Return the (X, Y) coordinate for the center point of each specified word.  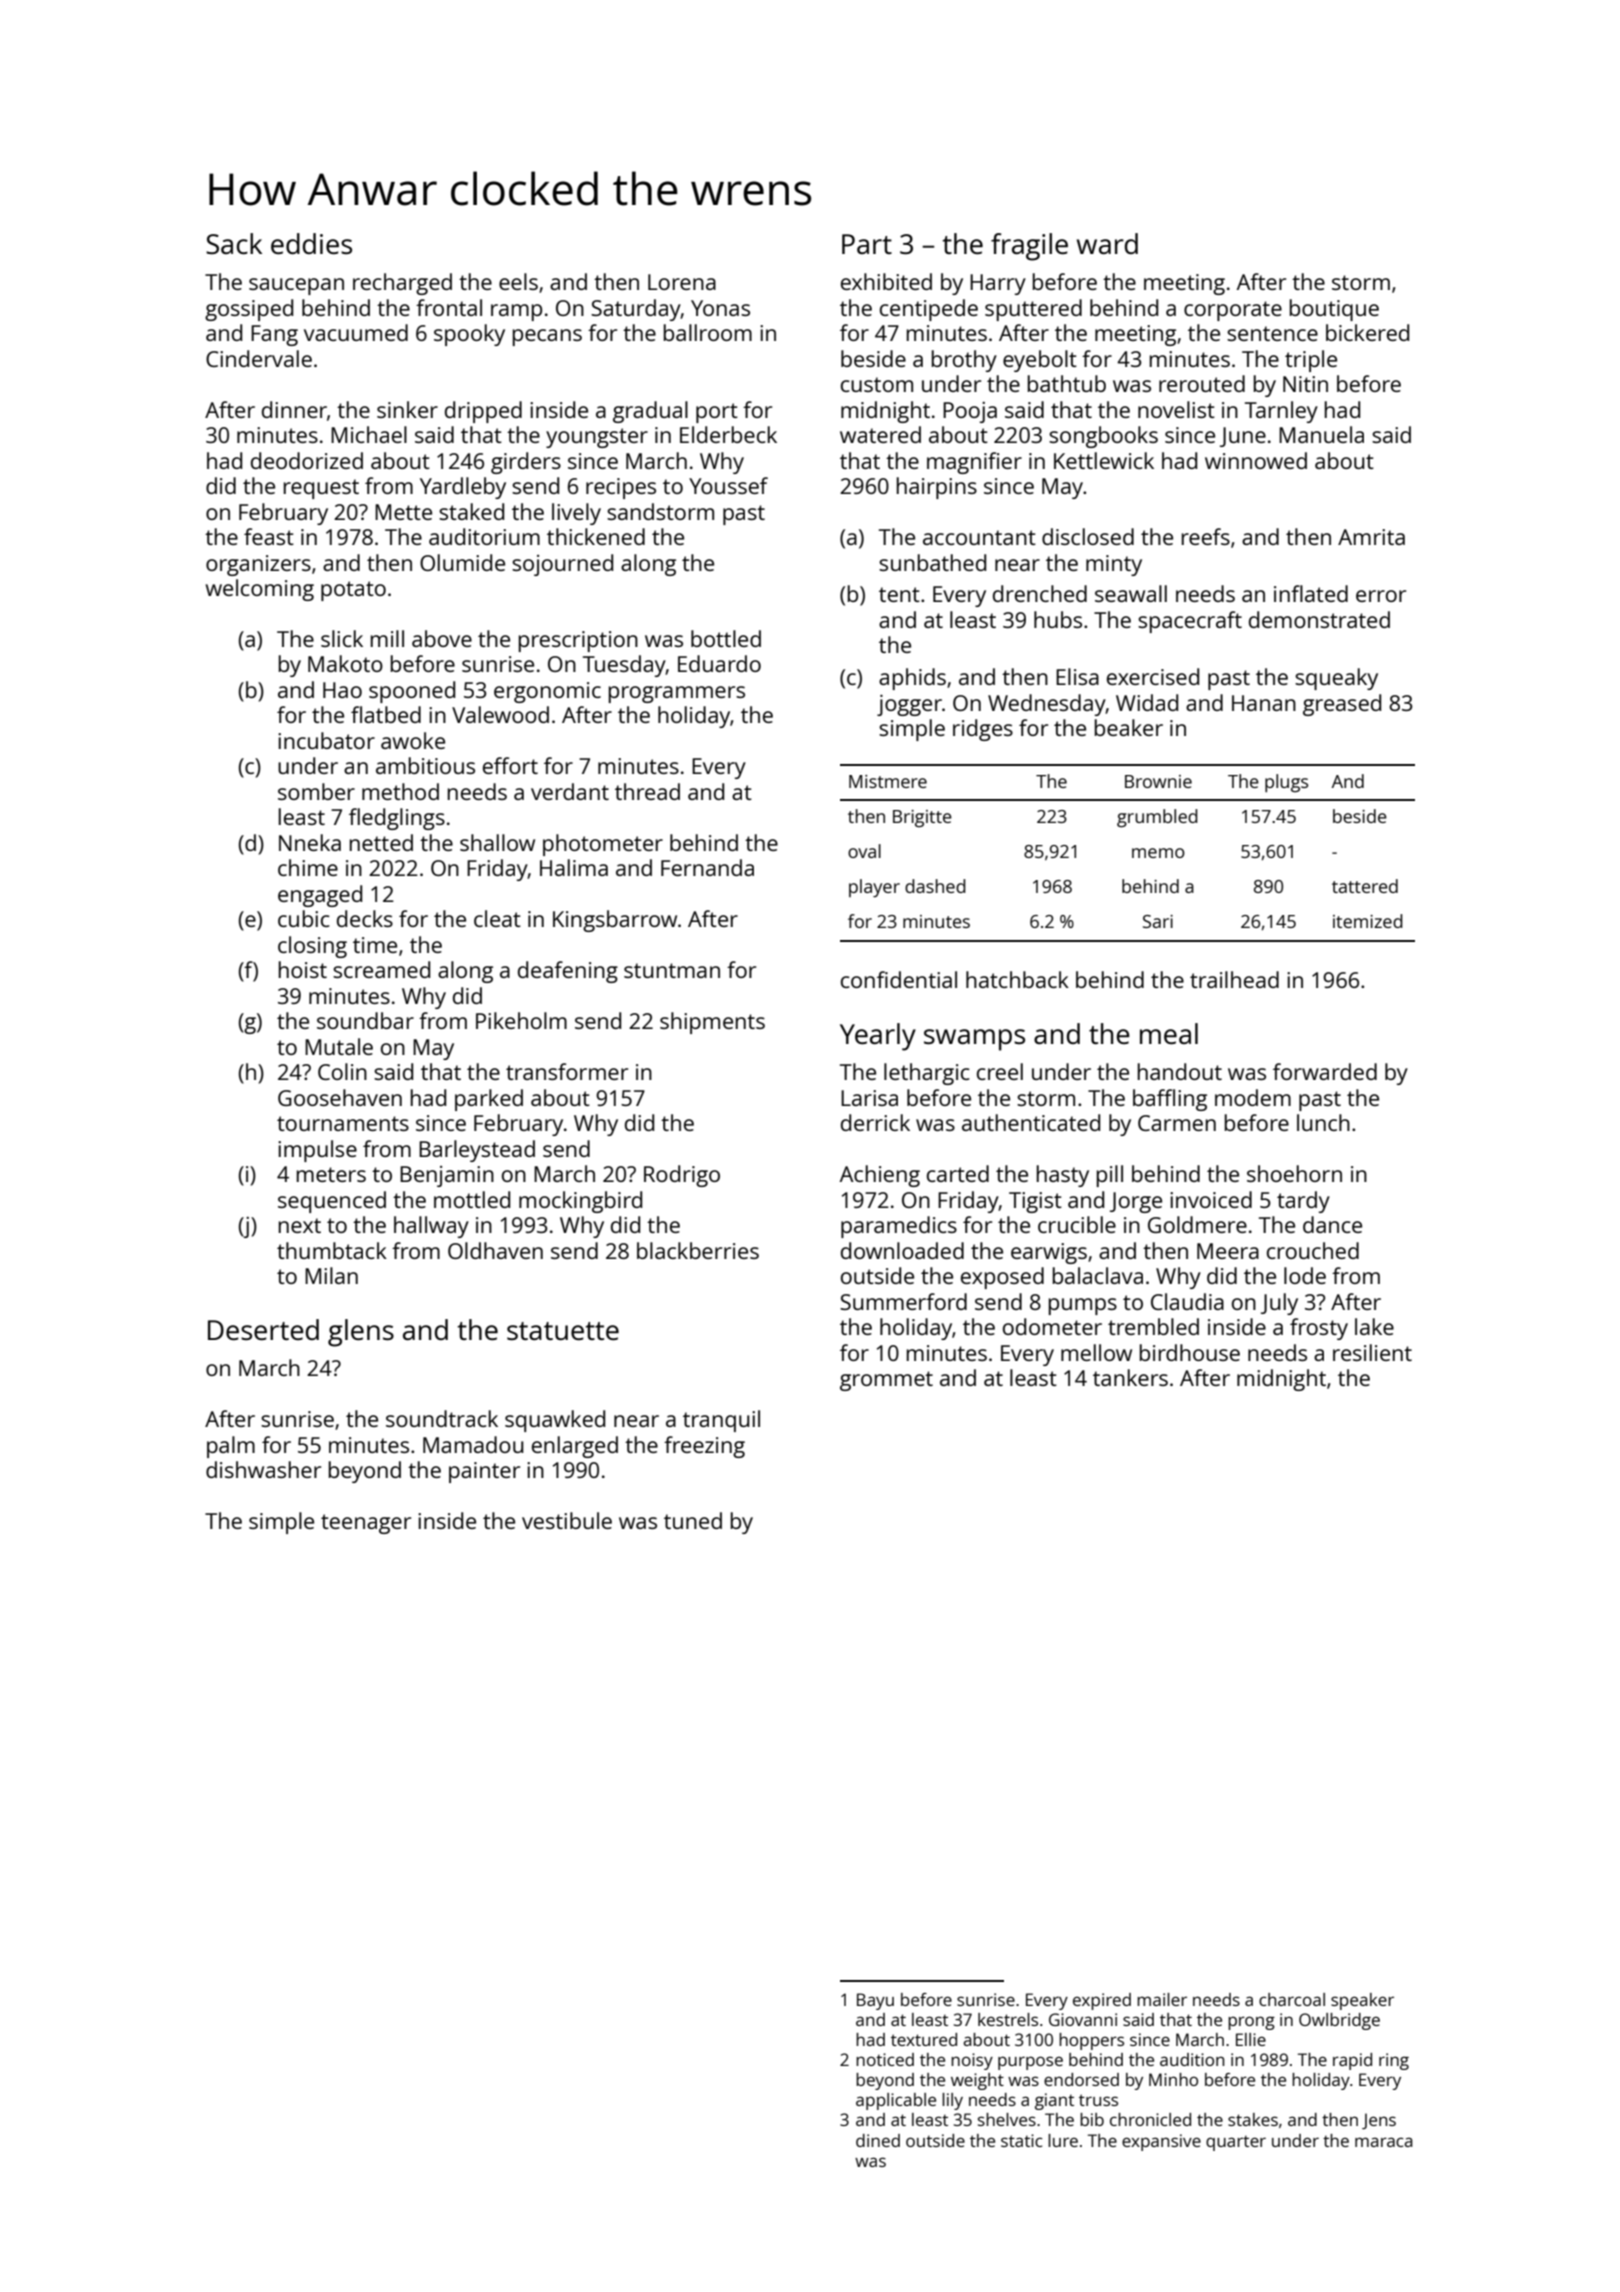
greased (1342, 705)
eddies (311, 243)
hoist (303, 969)
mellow (1096, 1352)
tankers (1130, 1377)
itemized (1368, 921)
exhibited (886, 281)
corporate (1233, 311)
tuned (693, 1520)
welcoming (260, 590)
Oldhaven (495, 1250)
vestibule (567, 1520)
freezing (704, 1447)
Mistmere (888, 781)
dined (878, 2140)
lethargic (927, 1074)
